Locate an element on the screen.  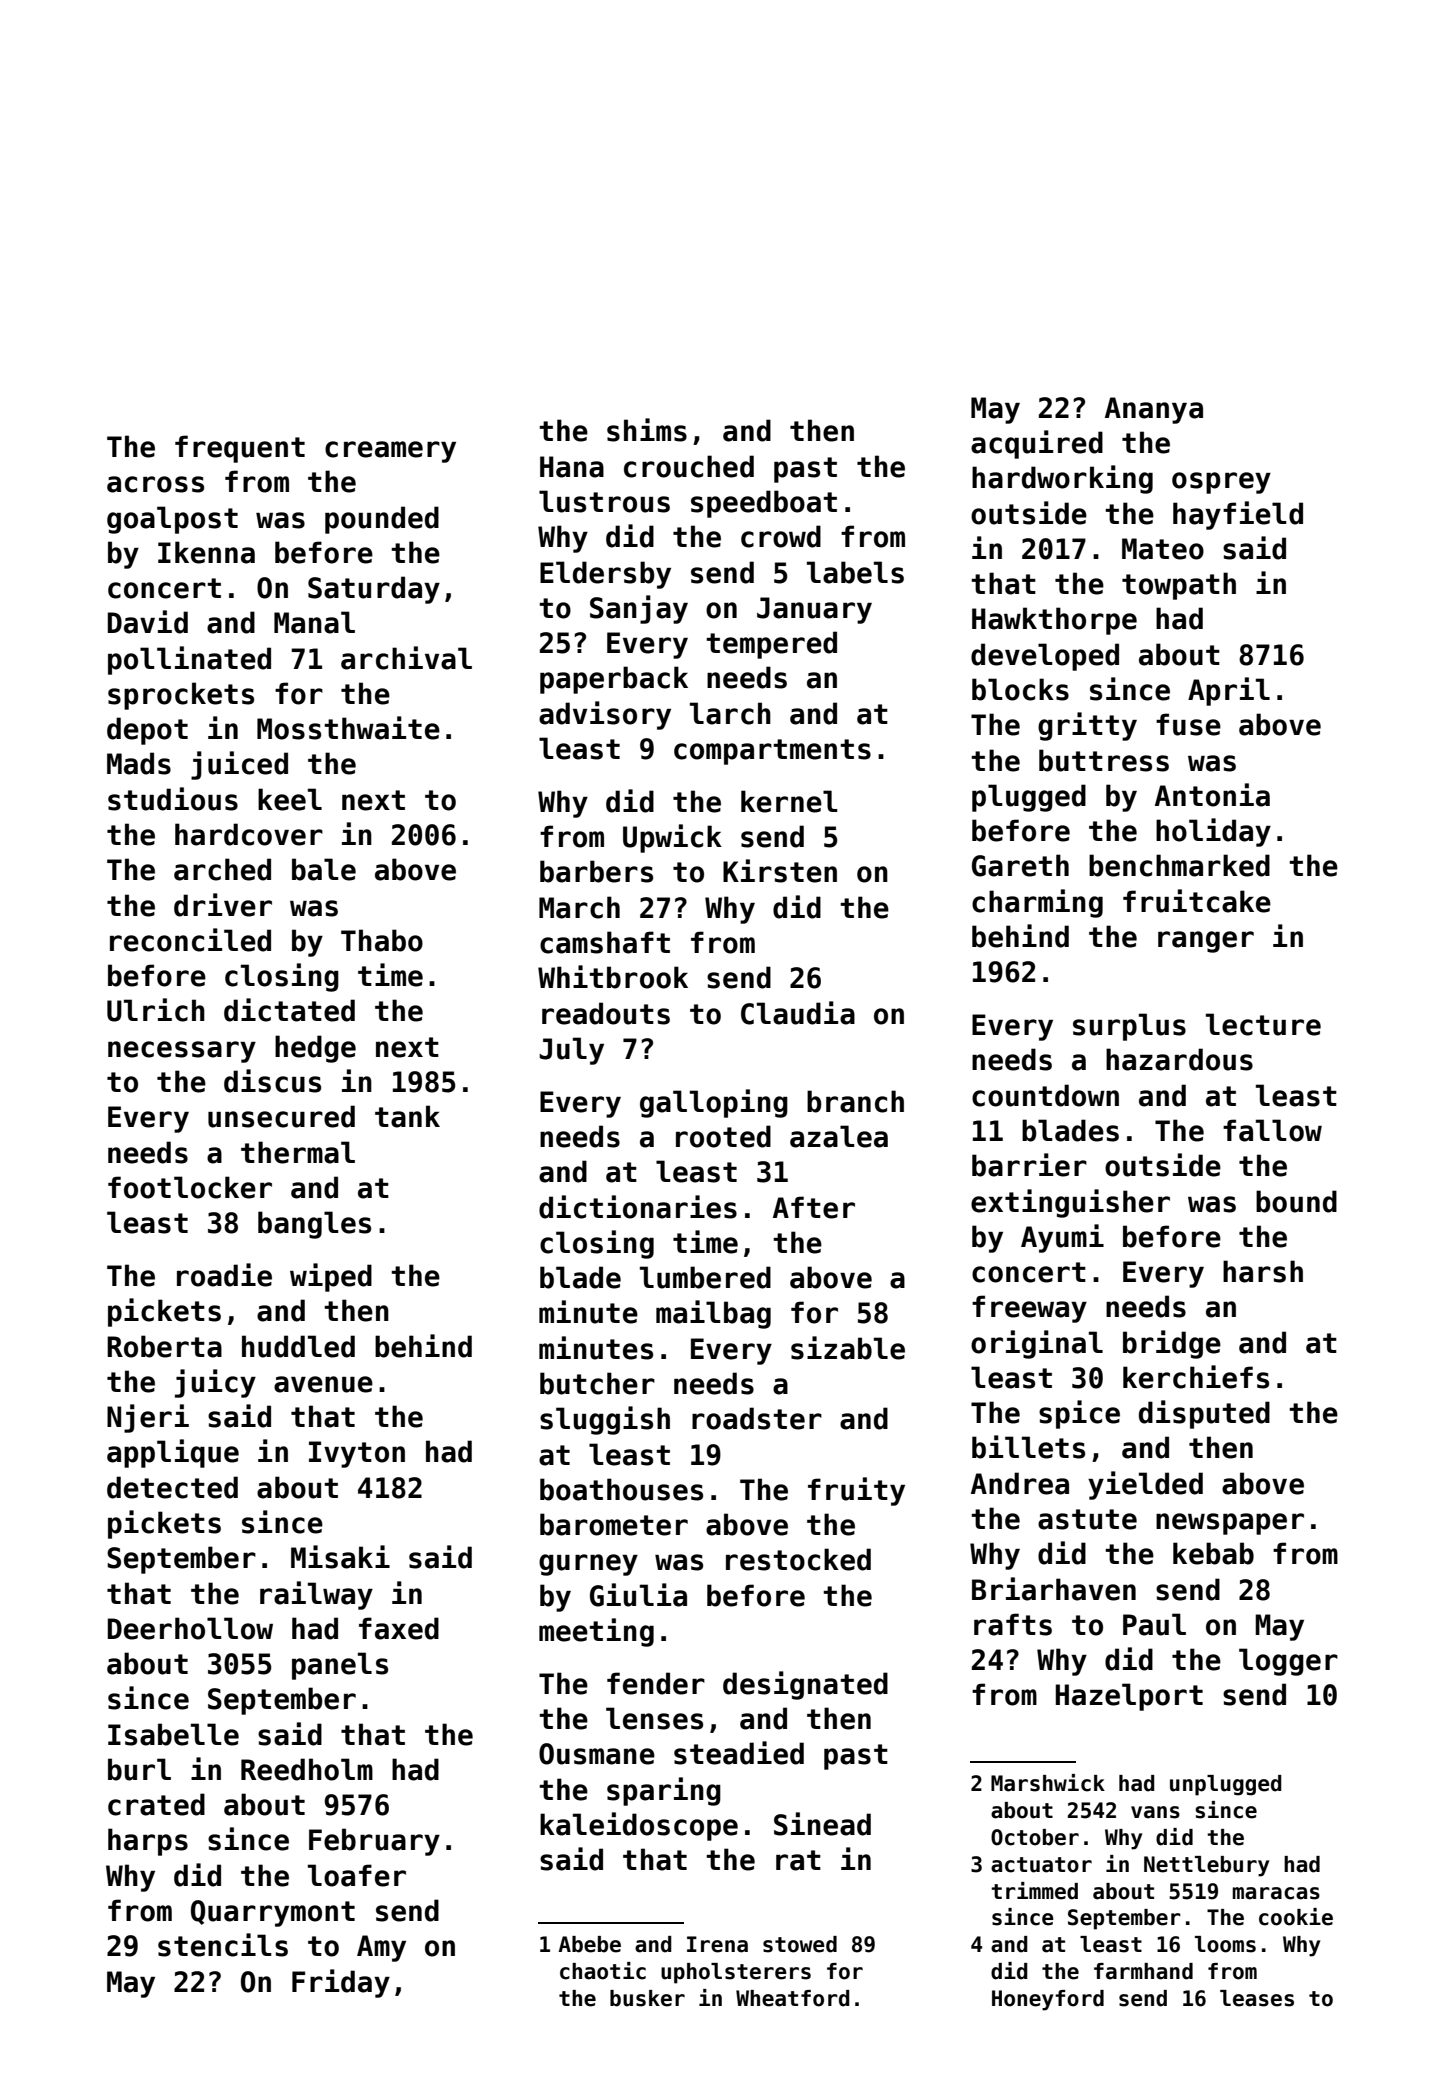
lustrous is located at coordinates (604, 501).
